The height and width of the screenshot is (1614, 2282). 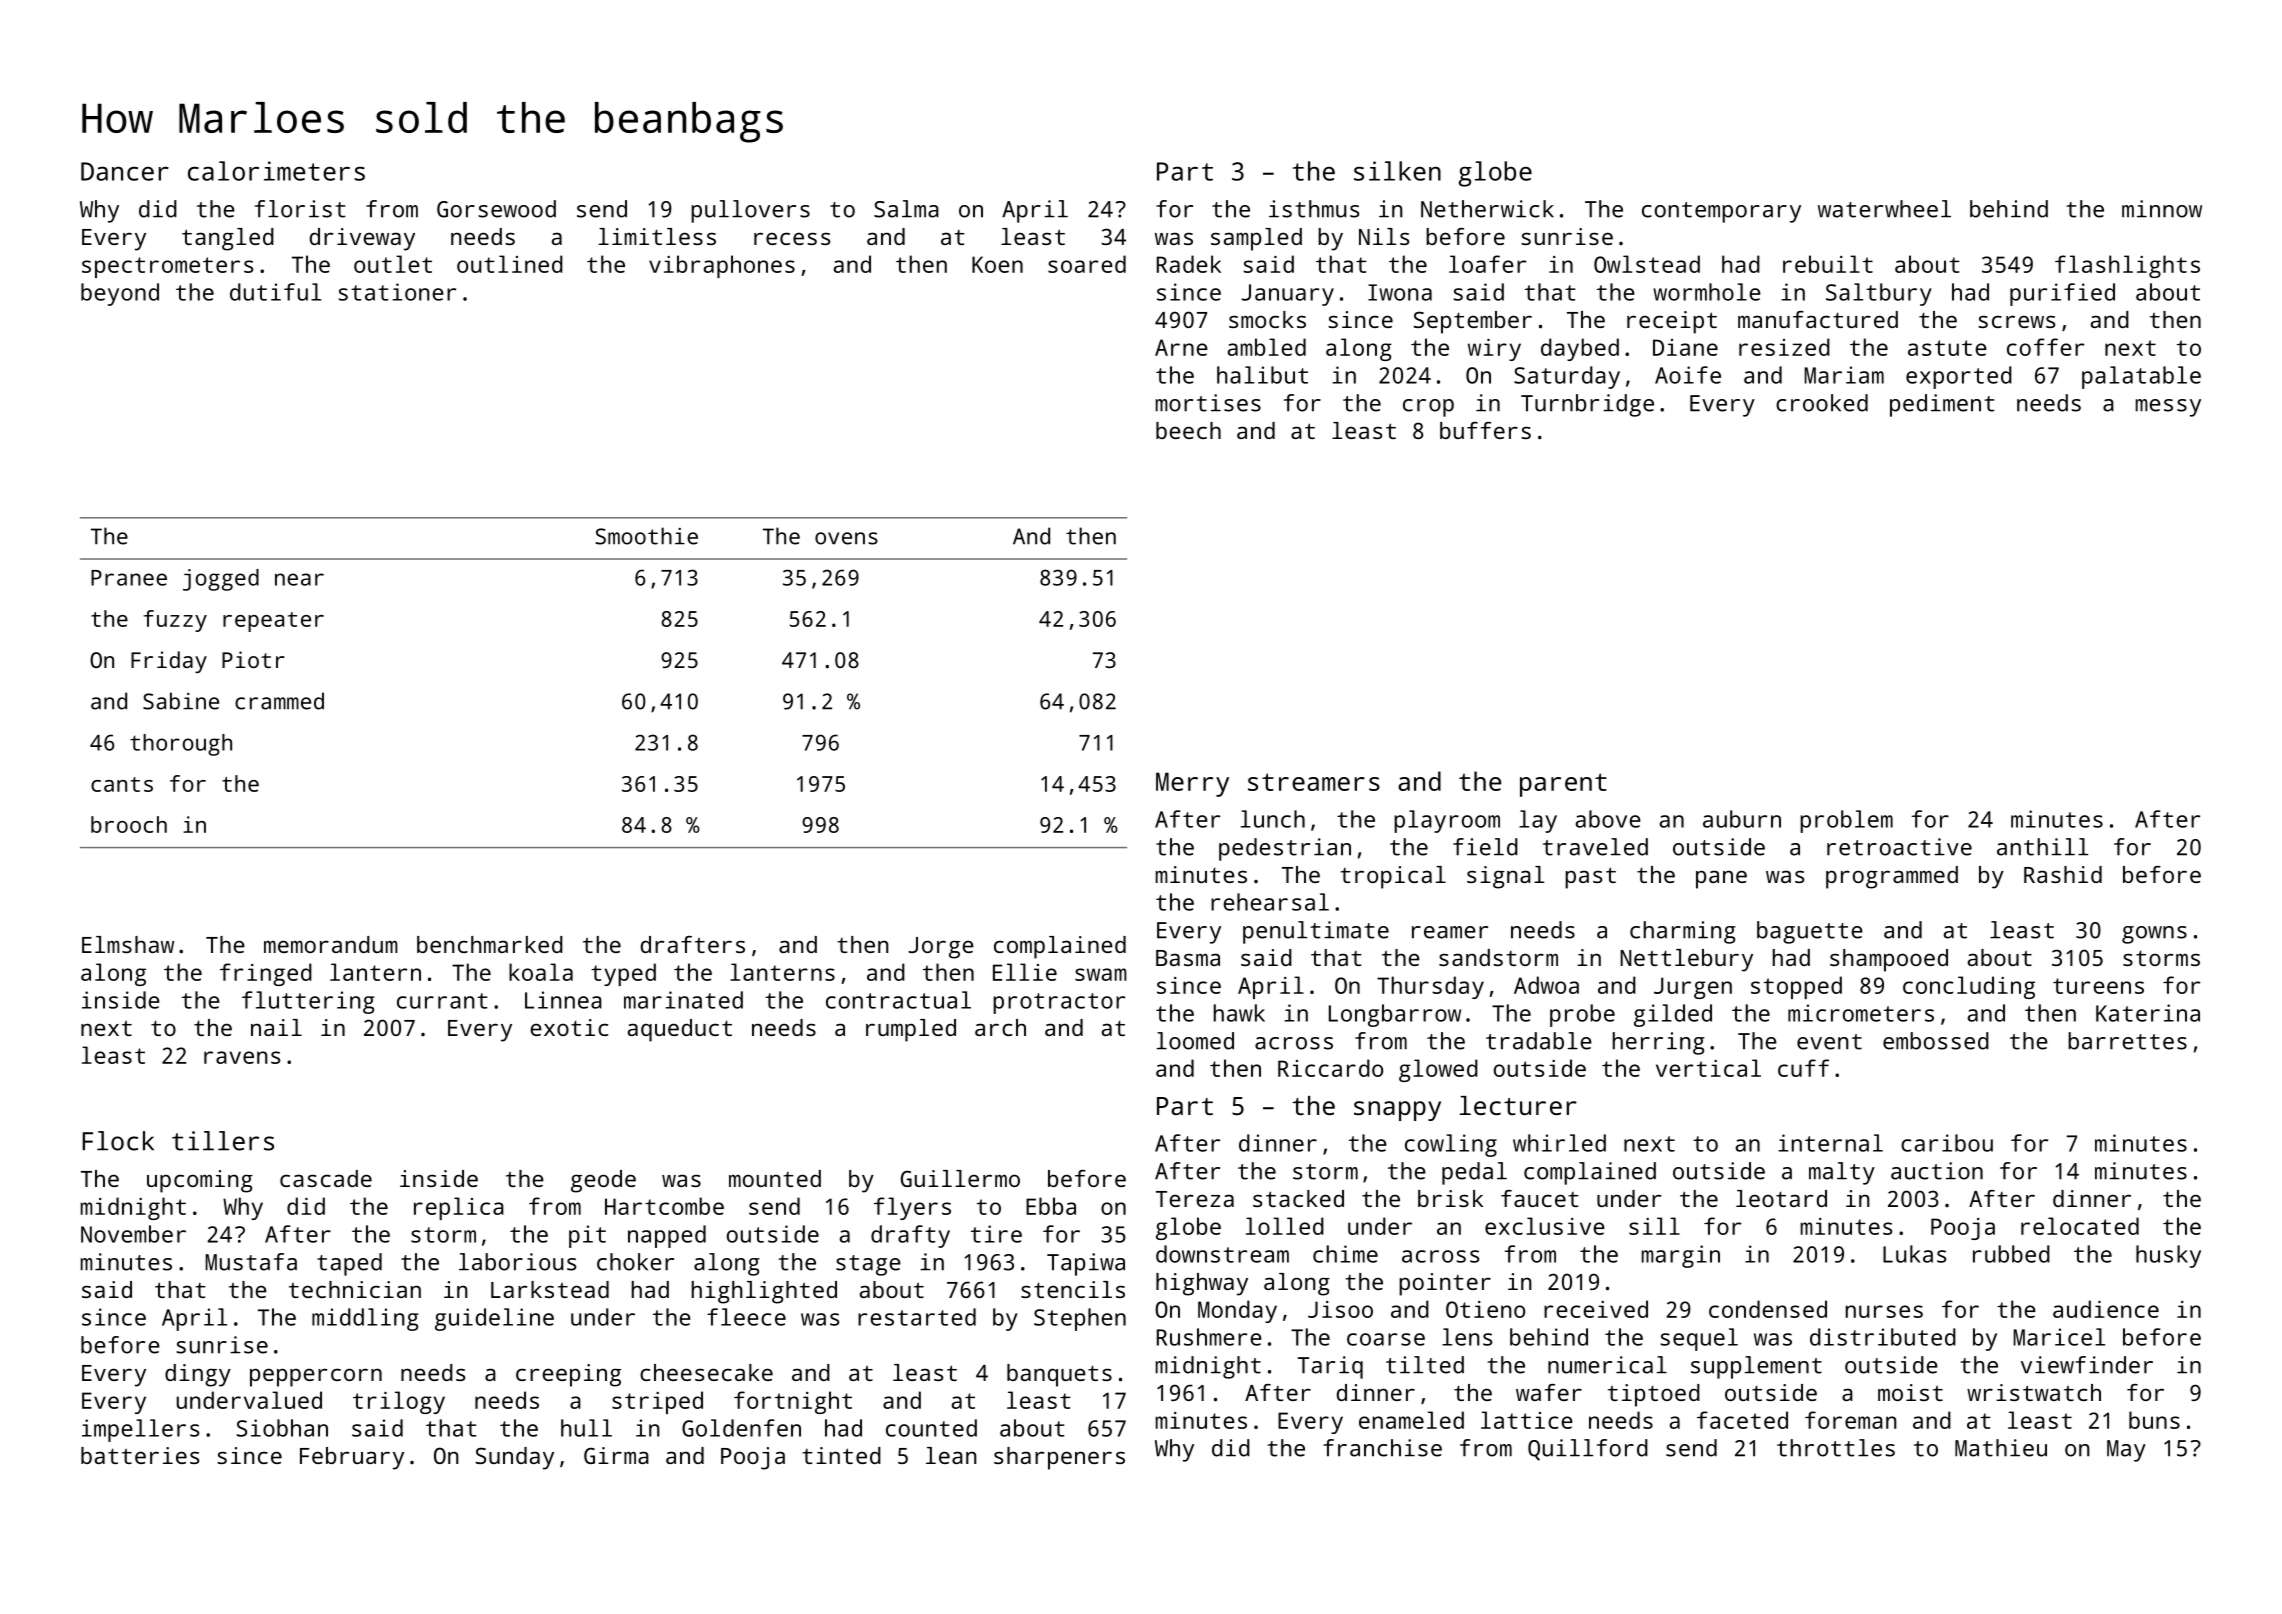 What do you see at coordinates (1192, 784) in the screenshot?
I see `Merry` at bounding box center [1192, 784].
